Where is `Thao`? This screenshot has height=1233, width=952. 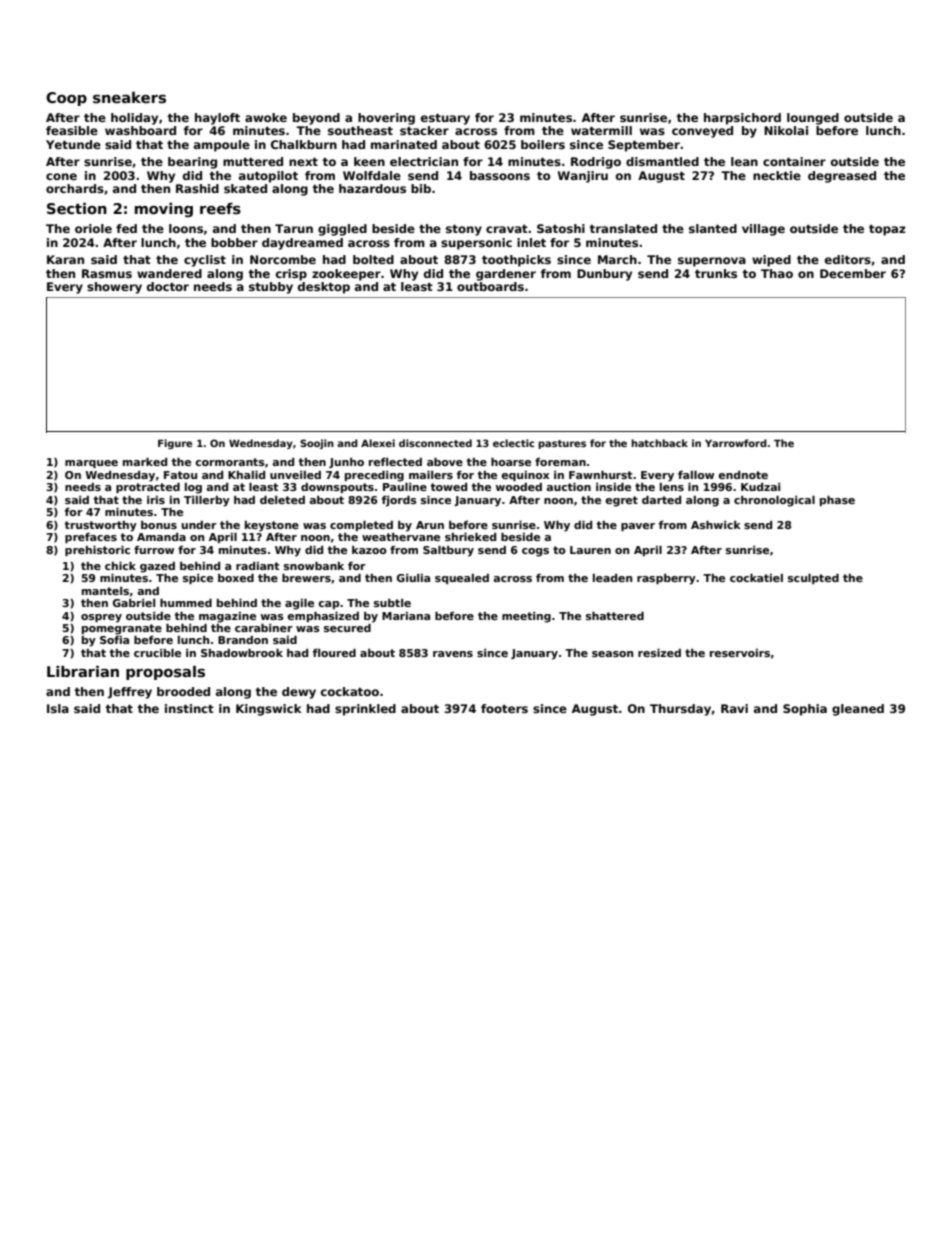
Thao is located at coordinates (777, 273).
